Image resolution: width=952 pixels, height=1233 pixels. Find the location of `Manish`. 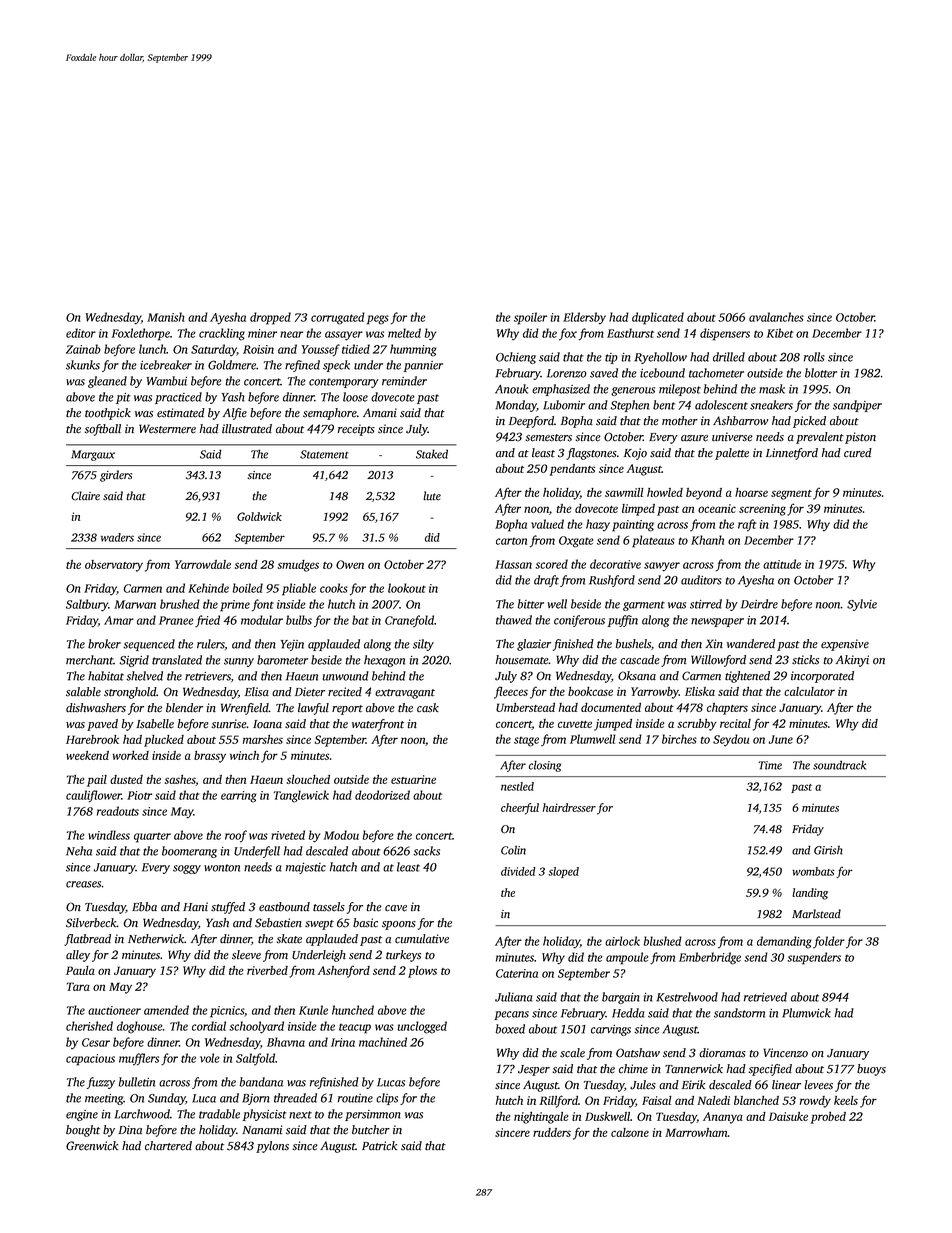

Manish is located at coordinates (166, 317).
